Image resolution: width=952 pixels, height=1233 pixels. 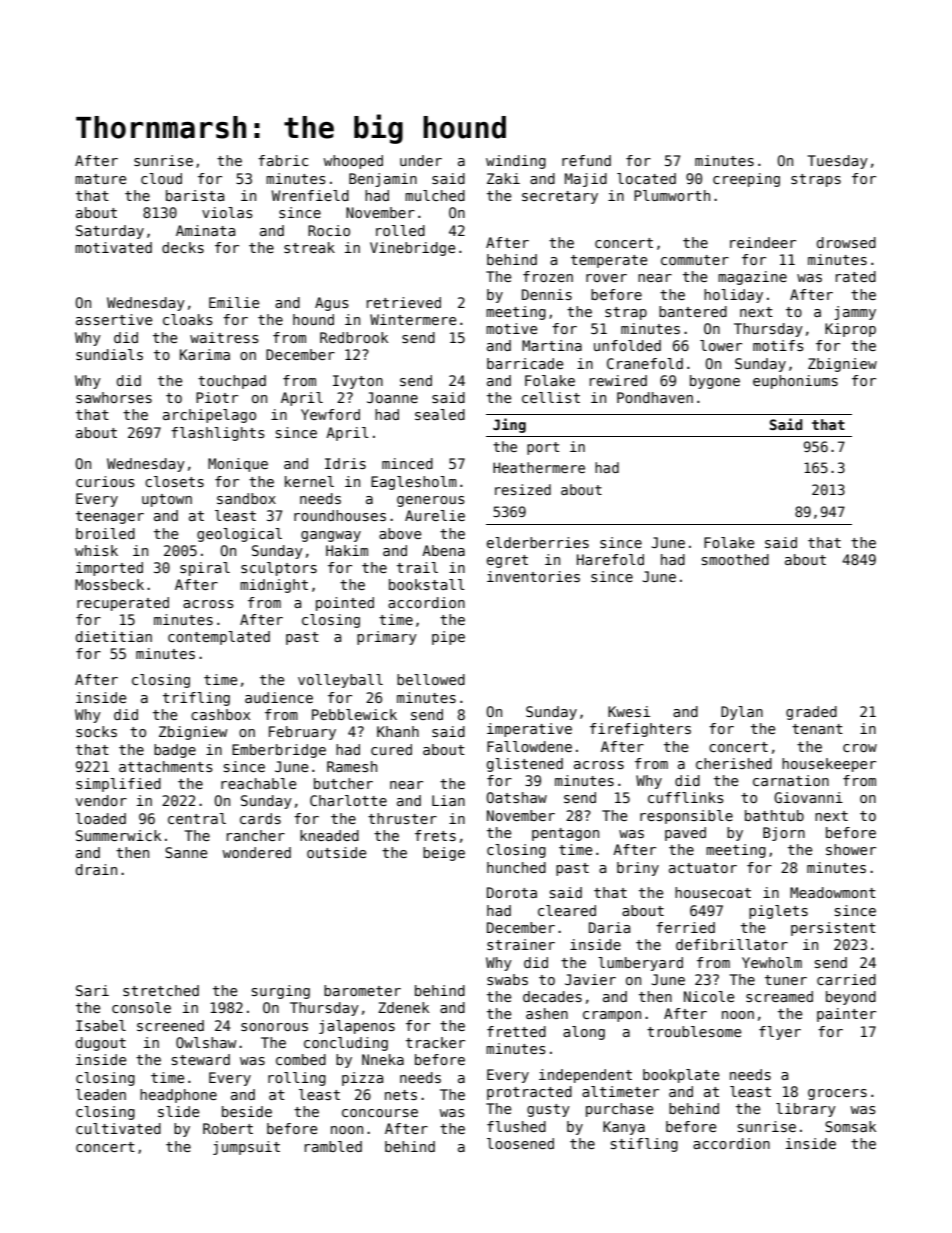 What do you see at coordinates (735, 559) in the document?
I see `smoothed` at bounding box center [735, 559].
